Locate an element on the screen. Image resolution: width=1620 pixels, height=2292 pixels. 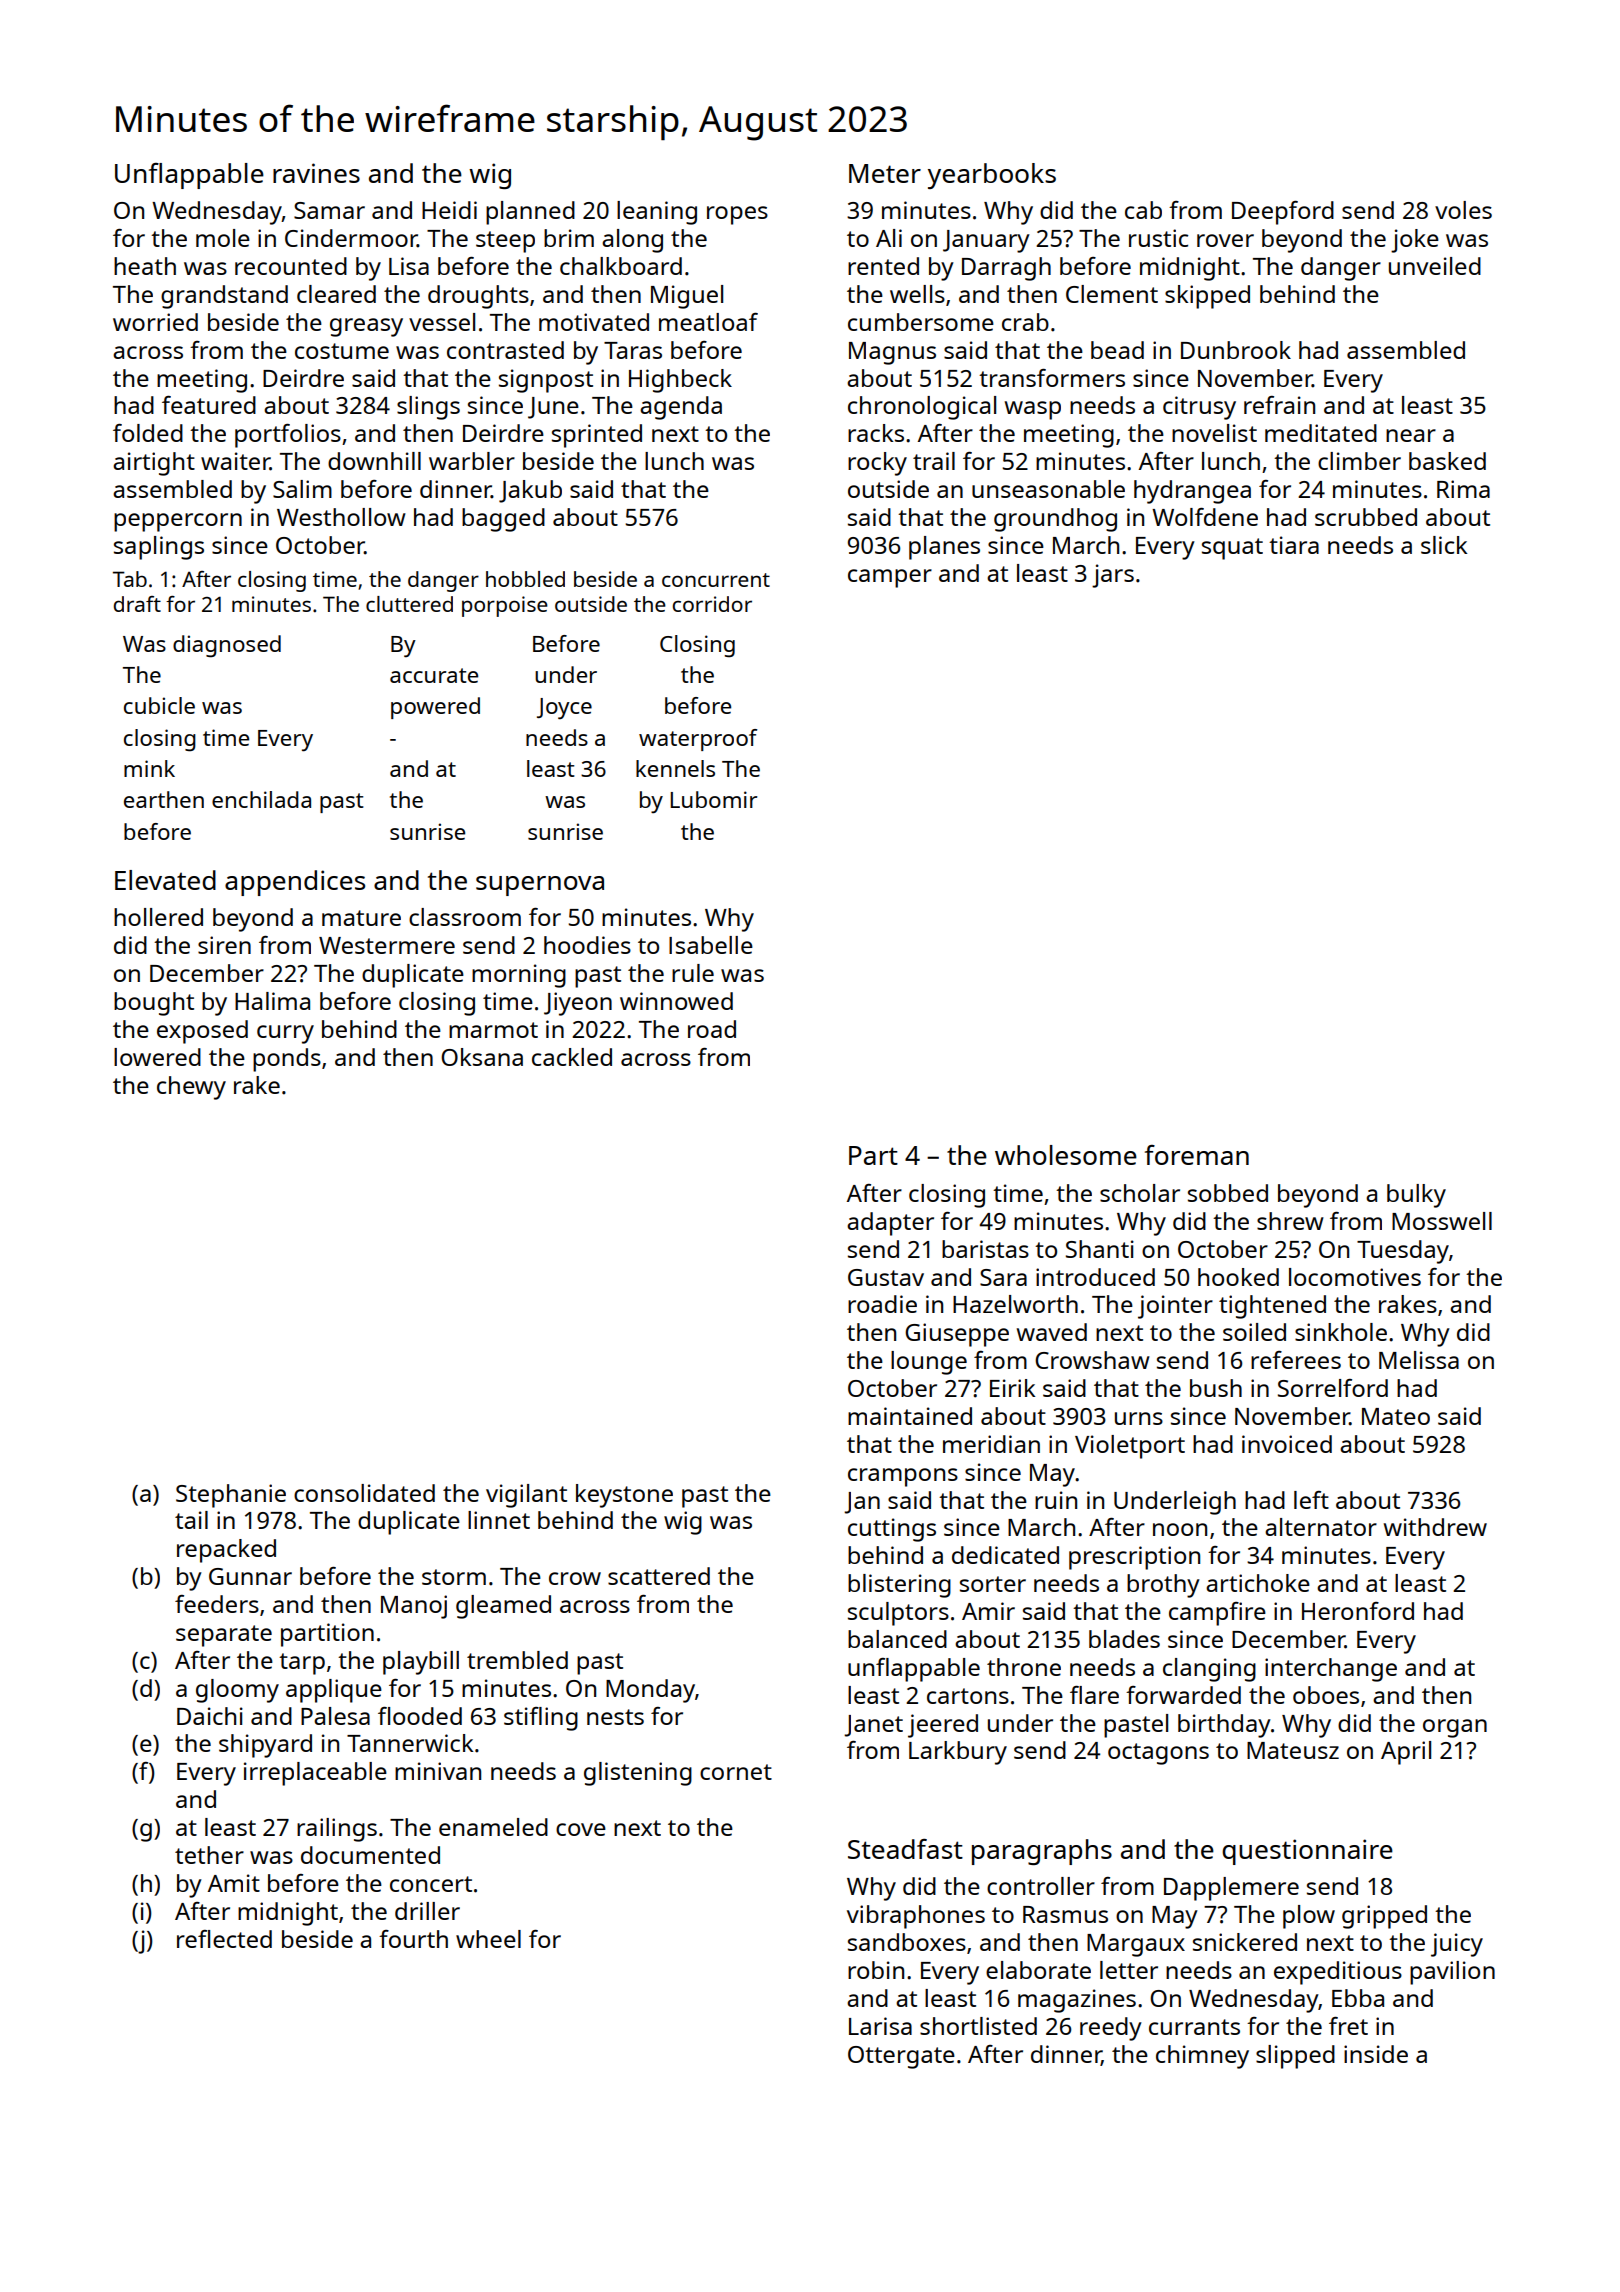
bulky is located at coordinates (1416, 1196).
